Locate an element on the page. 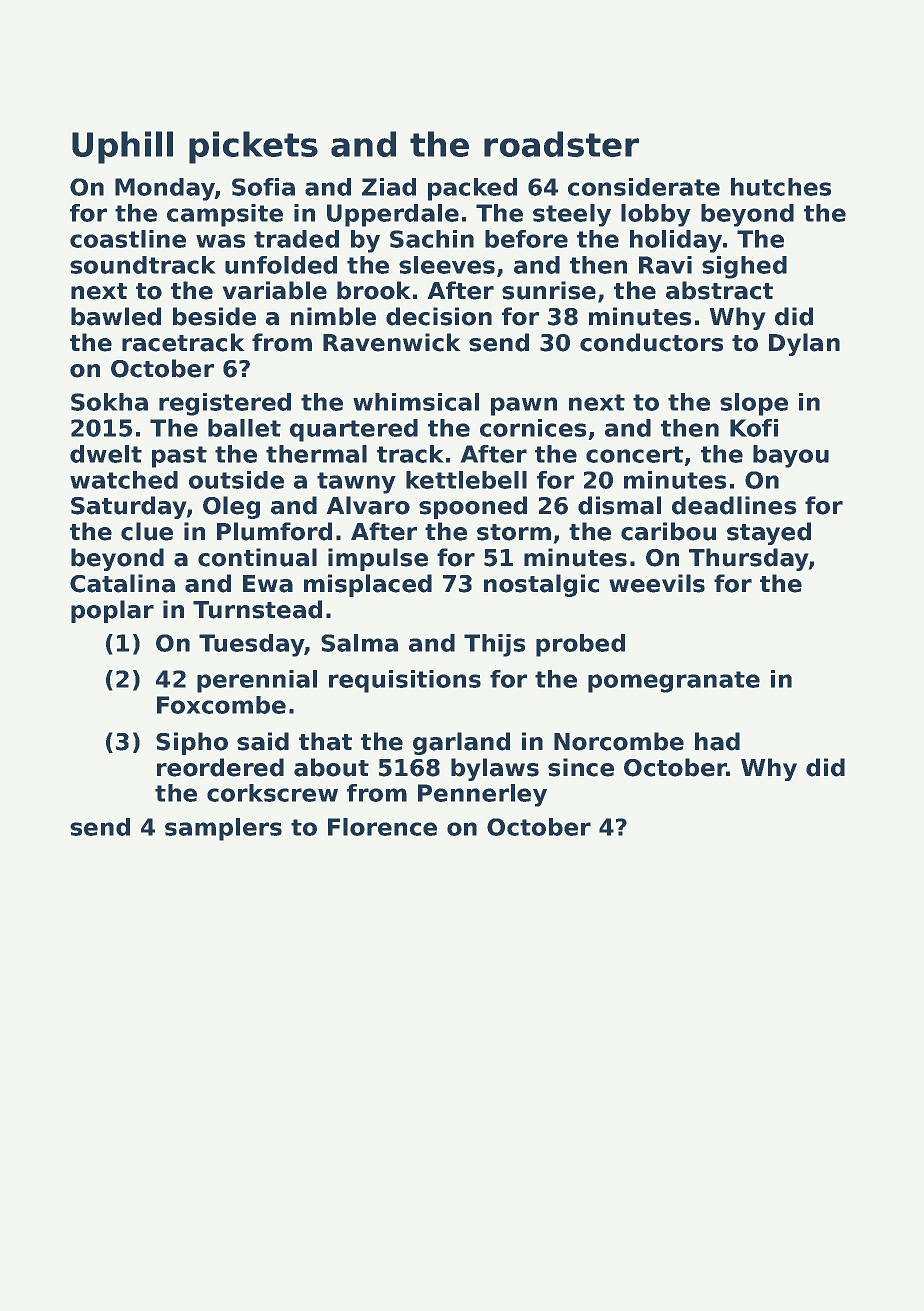  hutches is located at coordinates (781, 187).
